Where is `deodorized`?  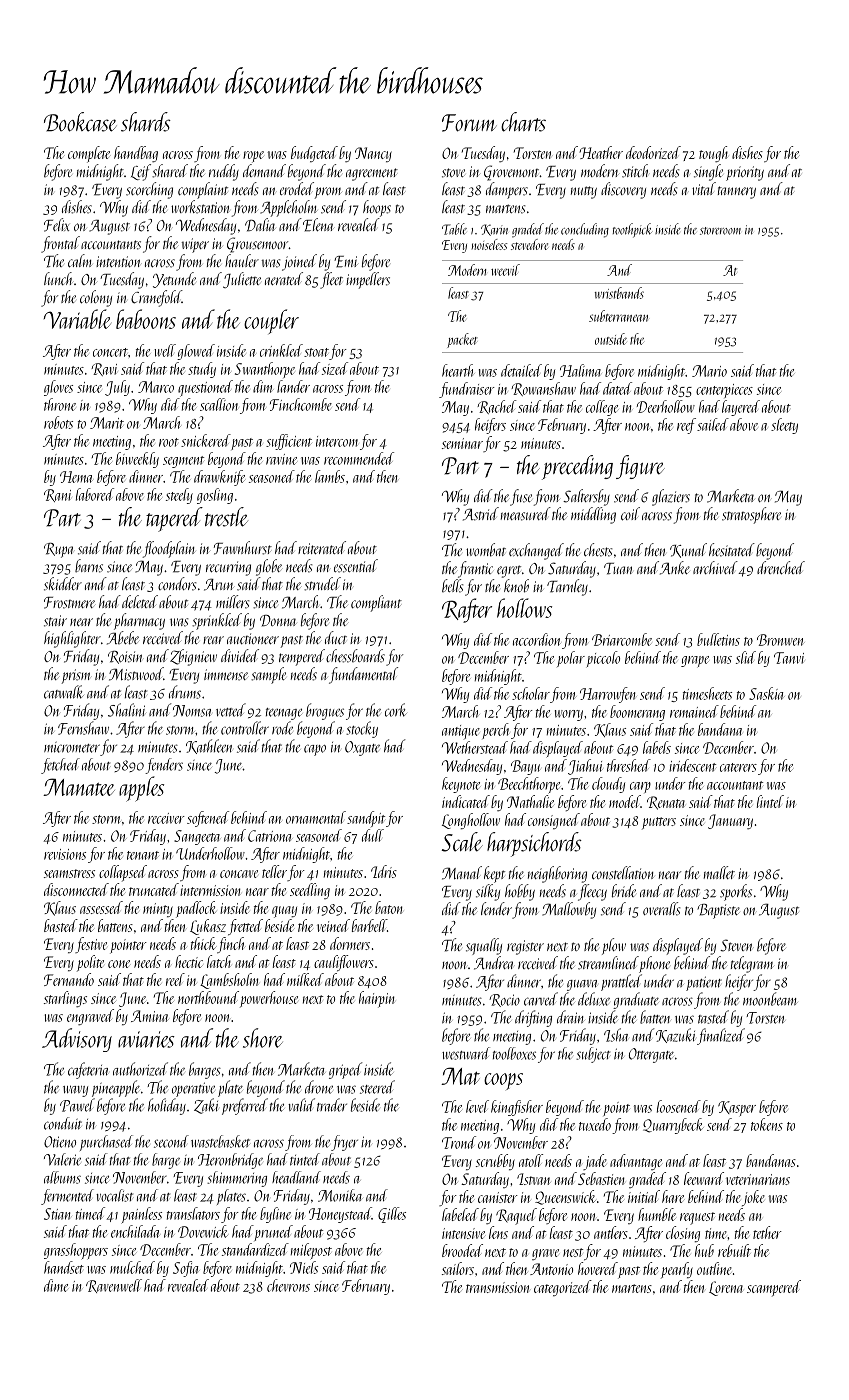 deodorized is located at coordinates (653, 152).
